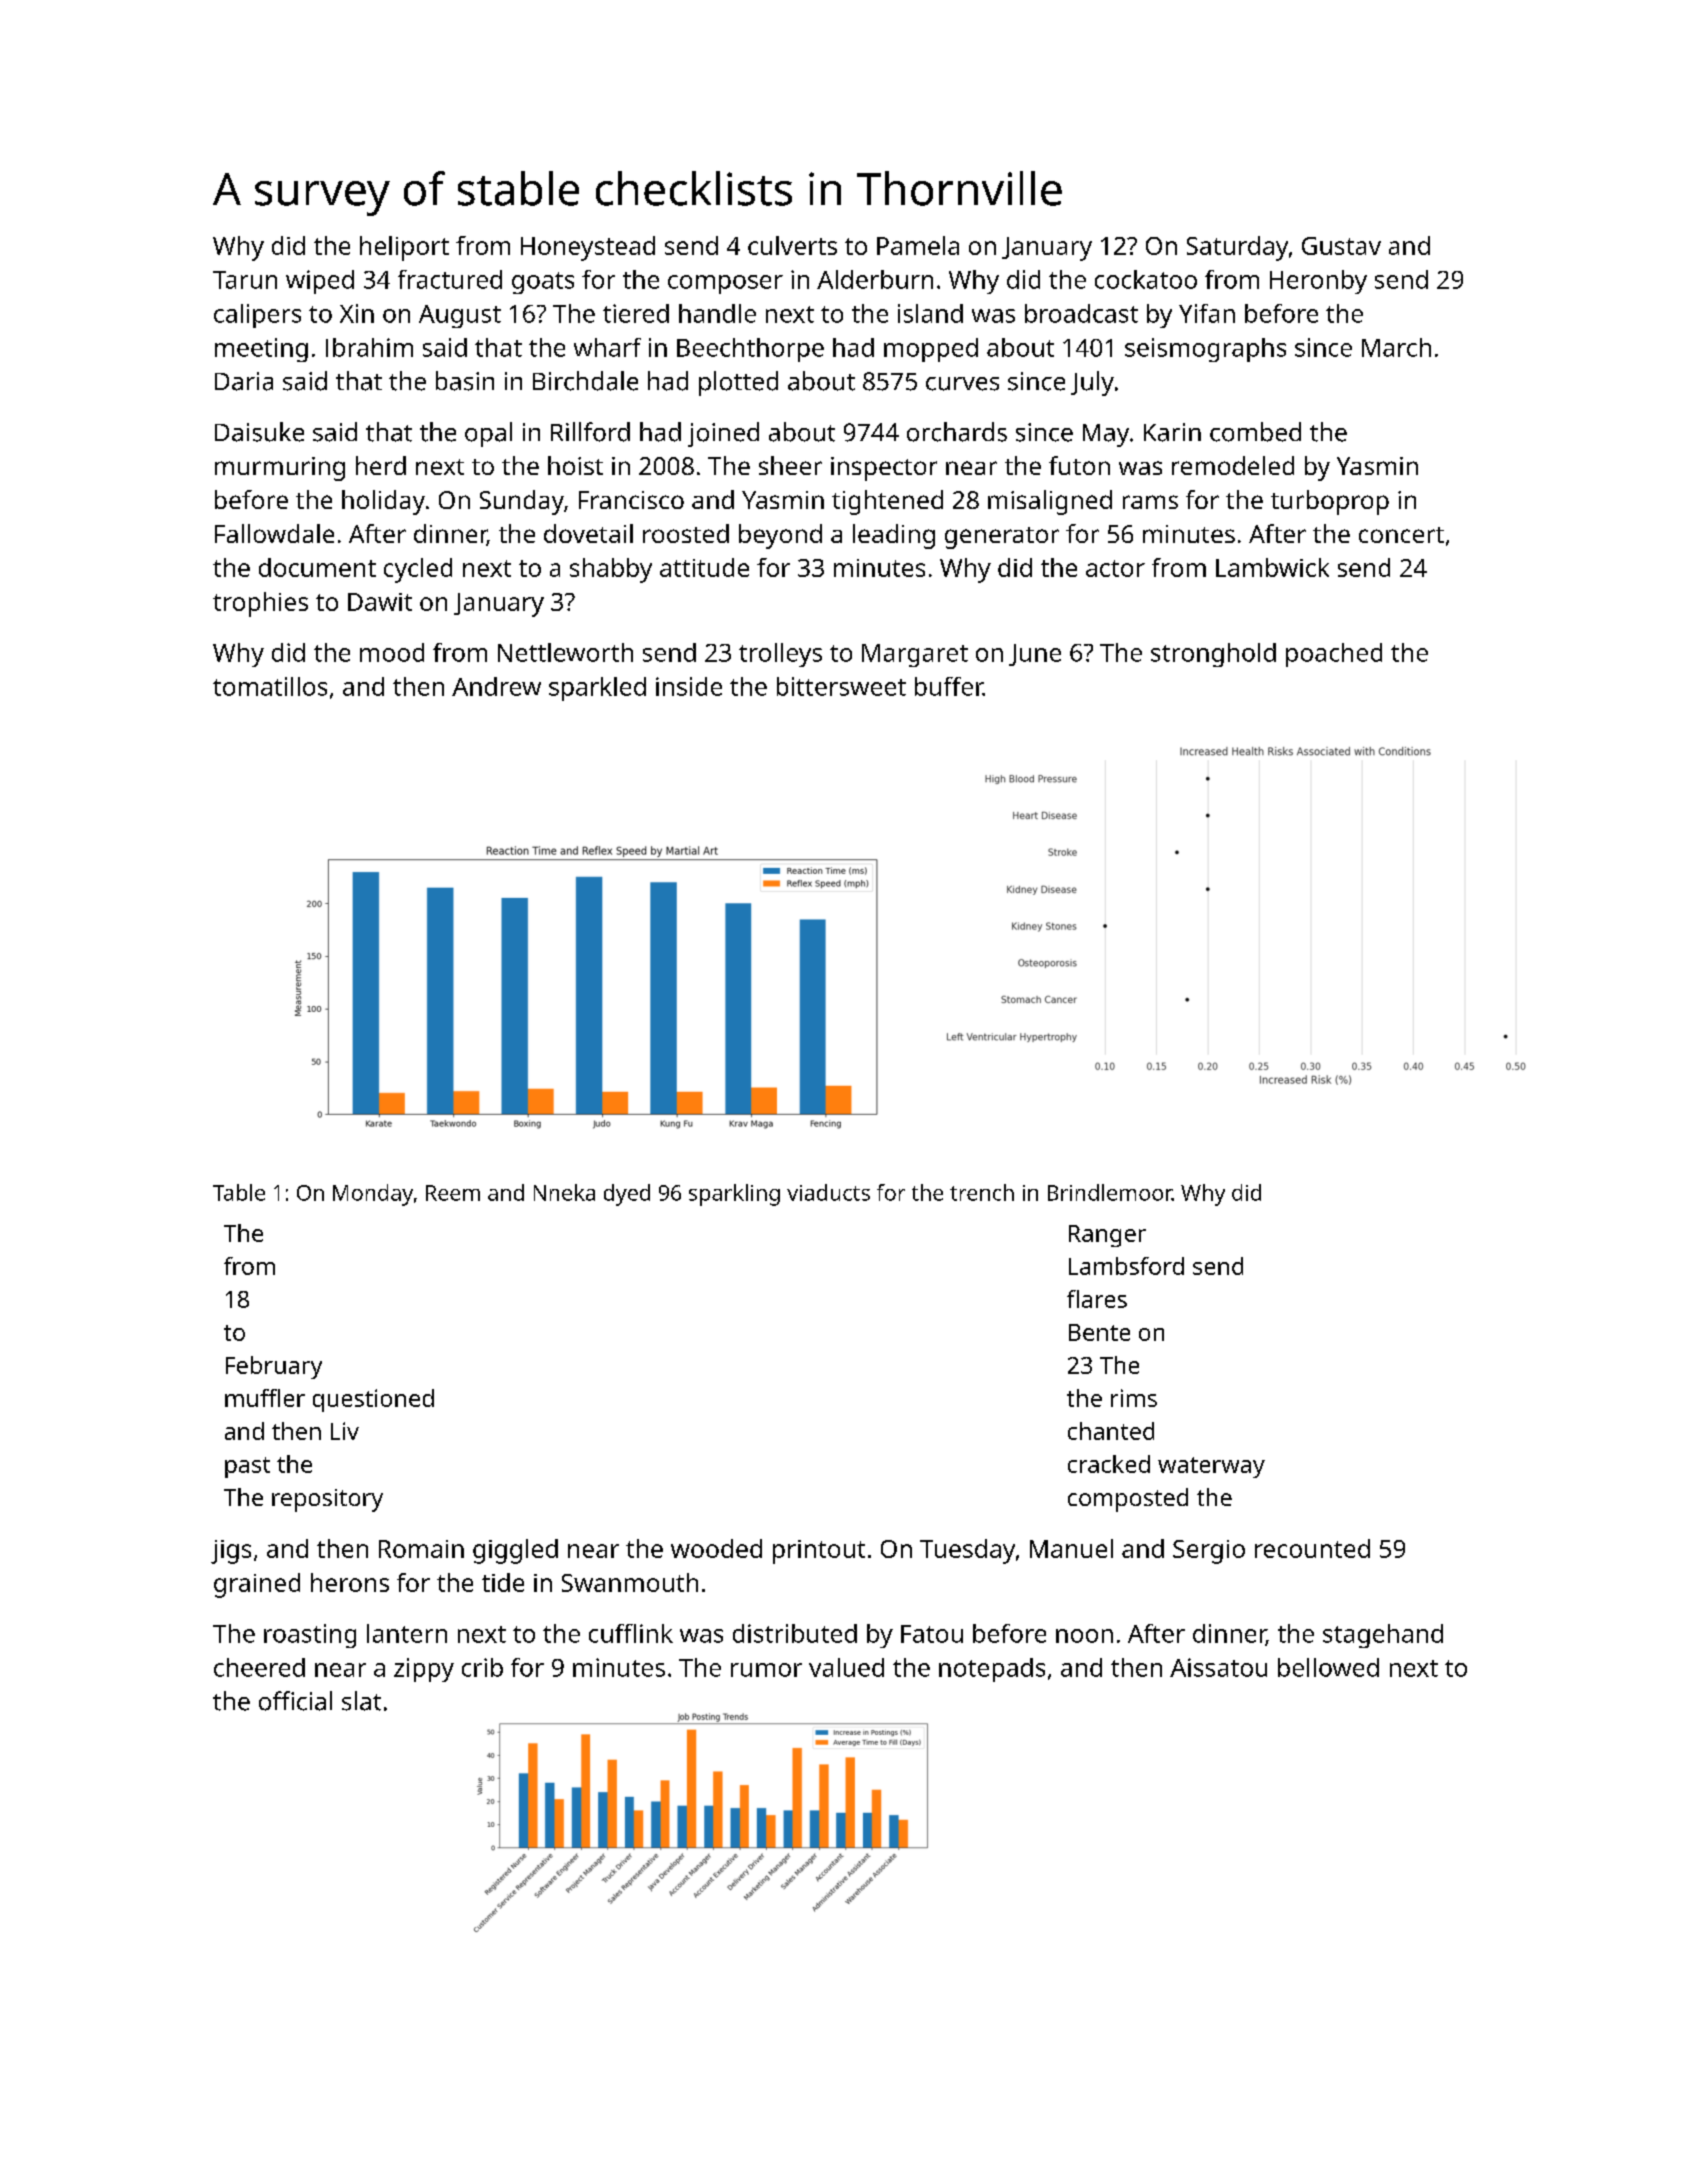 The width and height of the screenshot is (1683, 2178). What do you see at coordinates (280, 469) in the screenshot?
I see `murmuring` at bounding box center [280, 469].
